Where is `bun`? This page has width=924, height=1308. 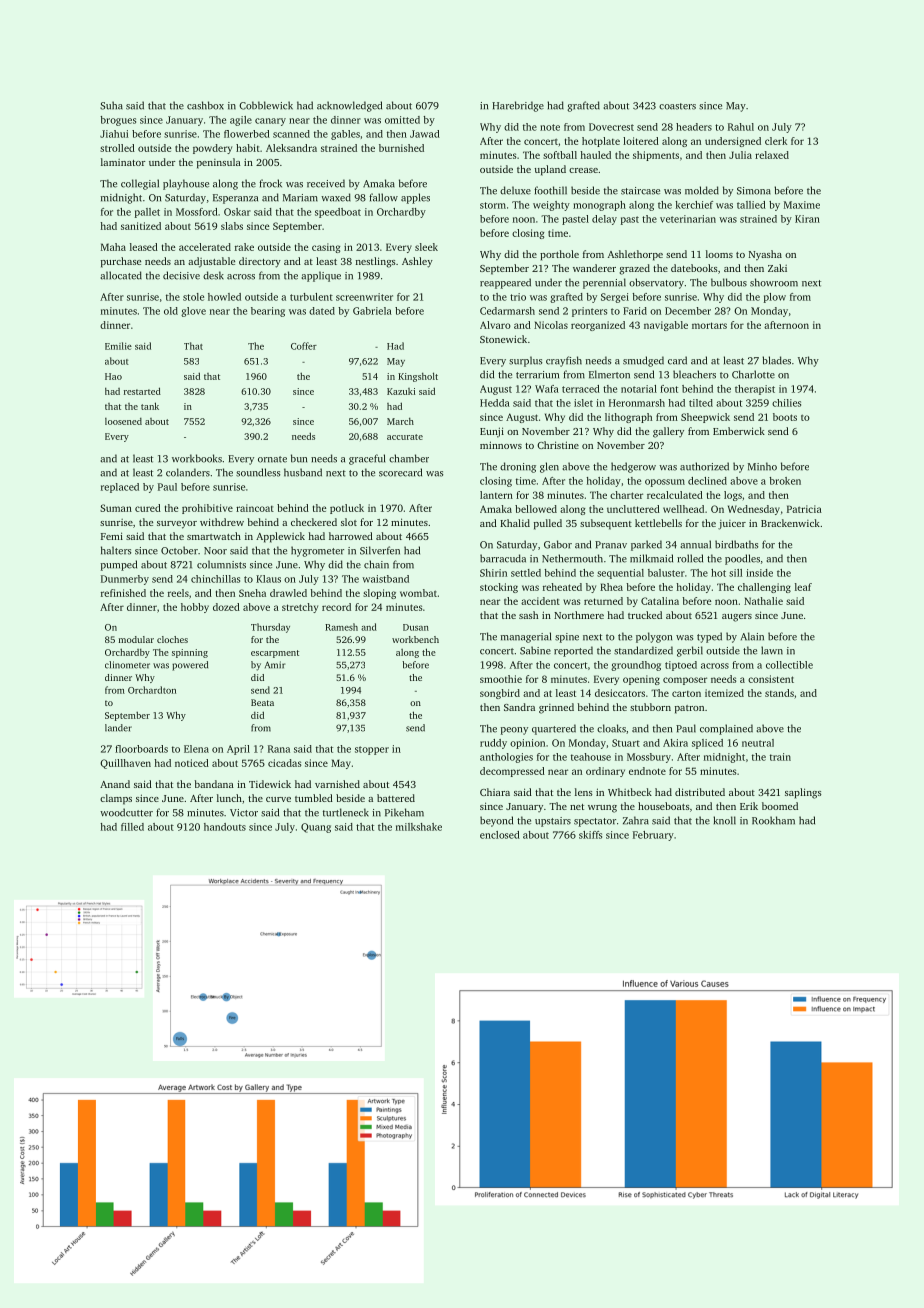
bun is located at coordinates (299, 458).
